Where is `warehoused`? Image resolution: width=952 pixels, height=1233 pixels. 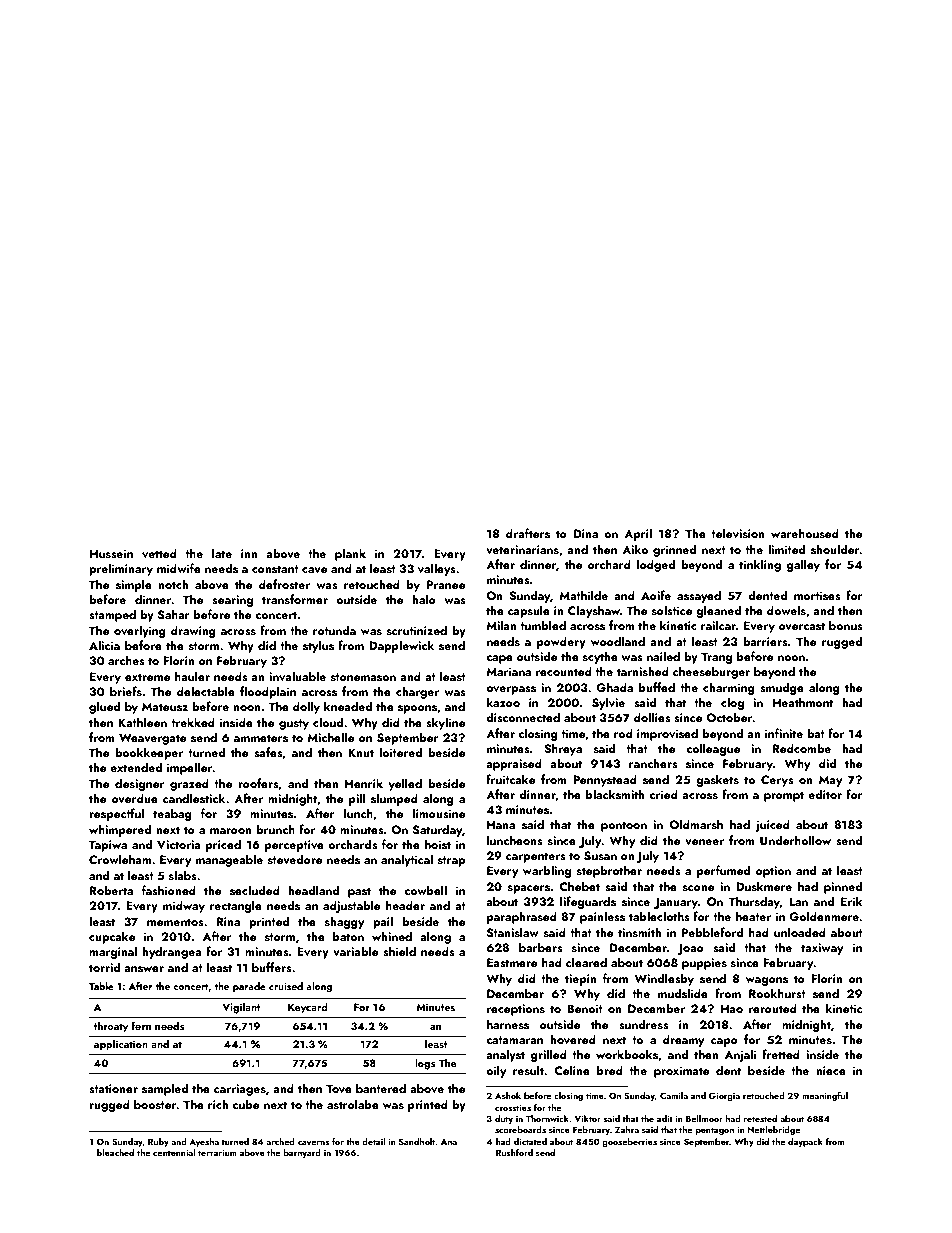
warehoused is located at coordinates (805, 533).
